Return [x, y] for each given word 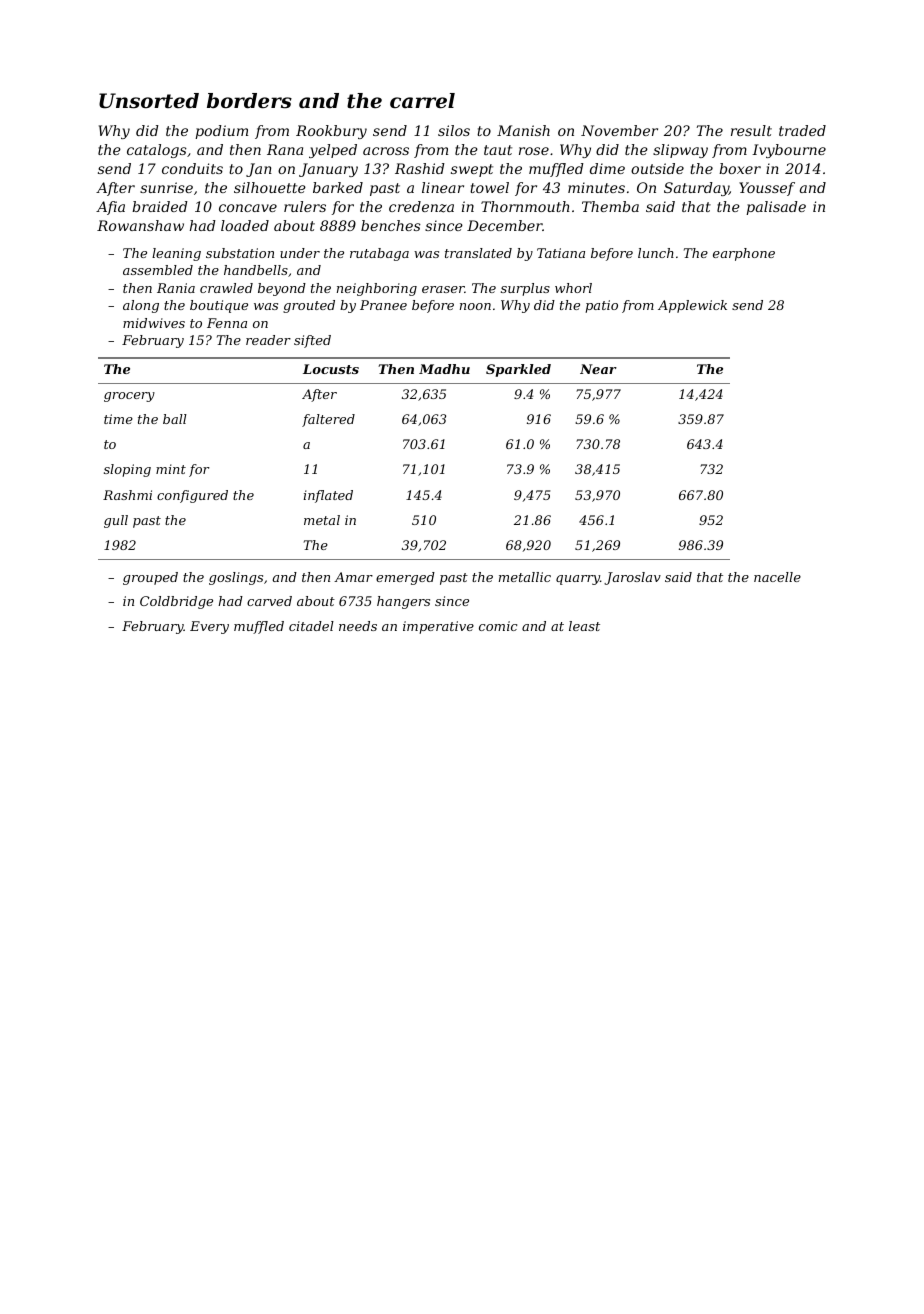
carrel [422, 101]
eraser [443, 289]
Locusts [331, 369]
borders [249, 101]
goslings [236, 578]
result [751, 130]
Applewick [692, 306]
